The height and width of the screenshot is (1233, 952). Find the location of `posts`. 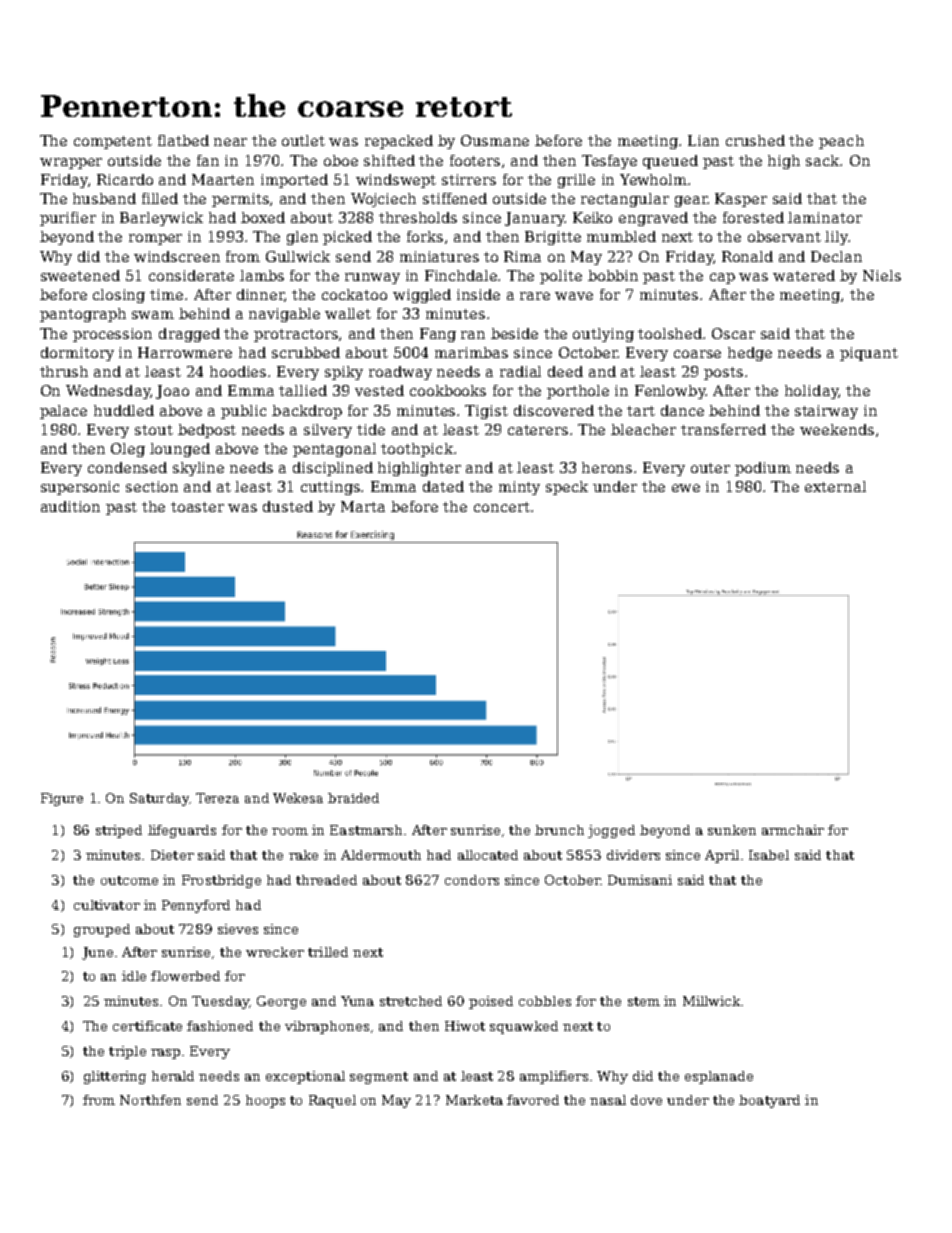

posts is located at coordinates (723, 373).
